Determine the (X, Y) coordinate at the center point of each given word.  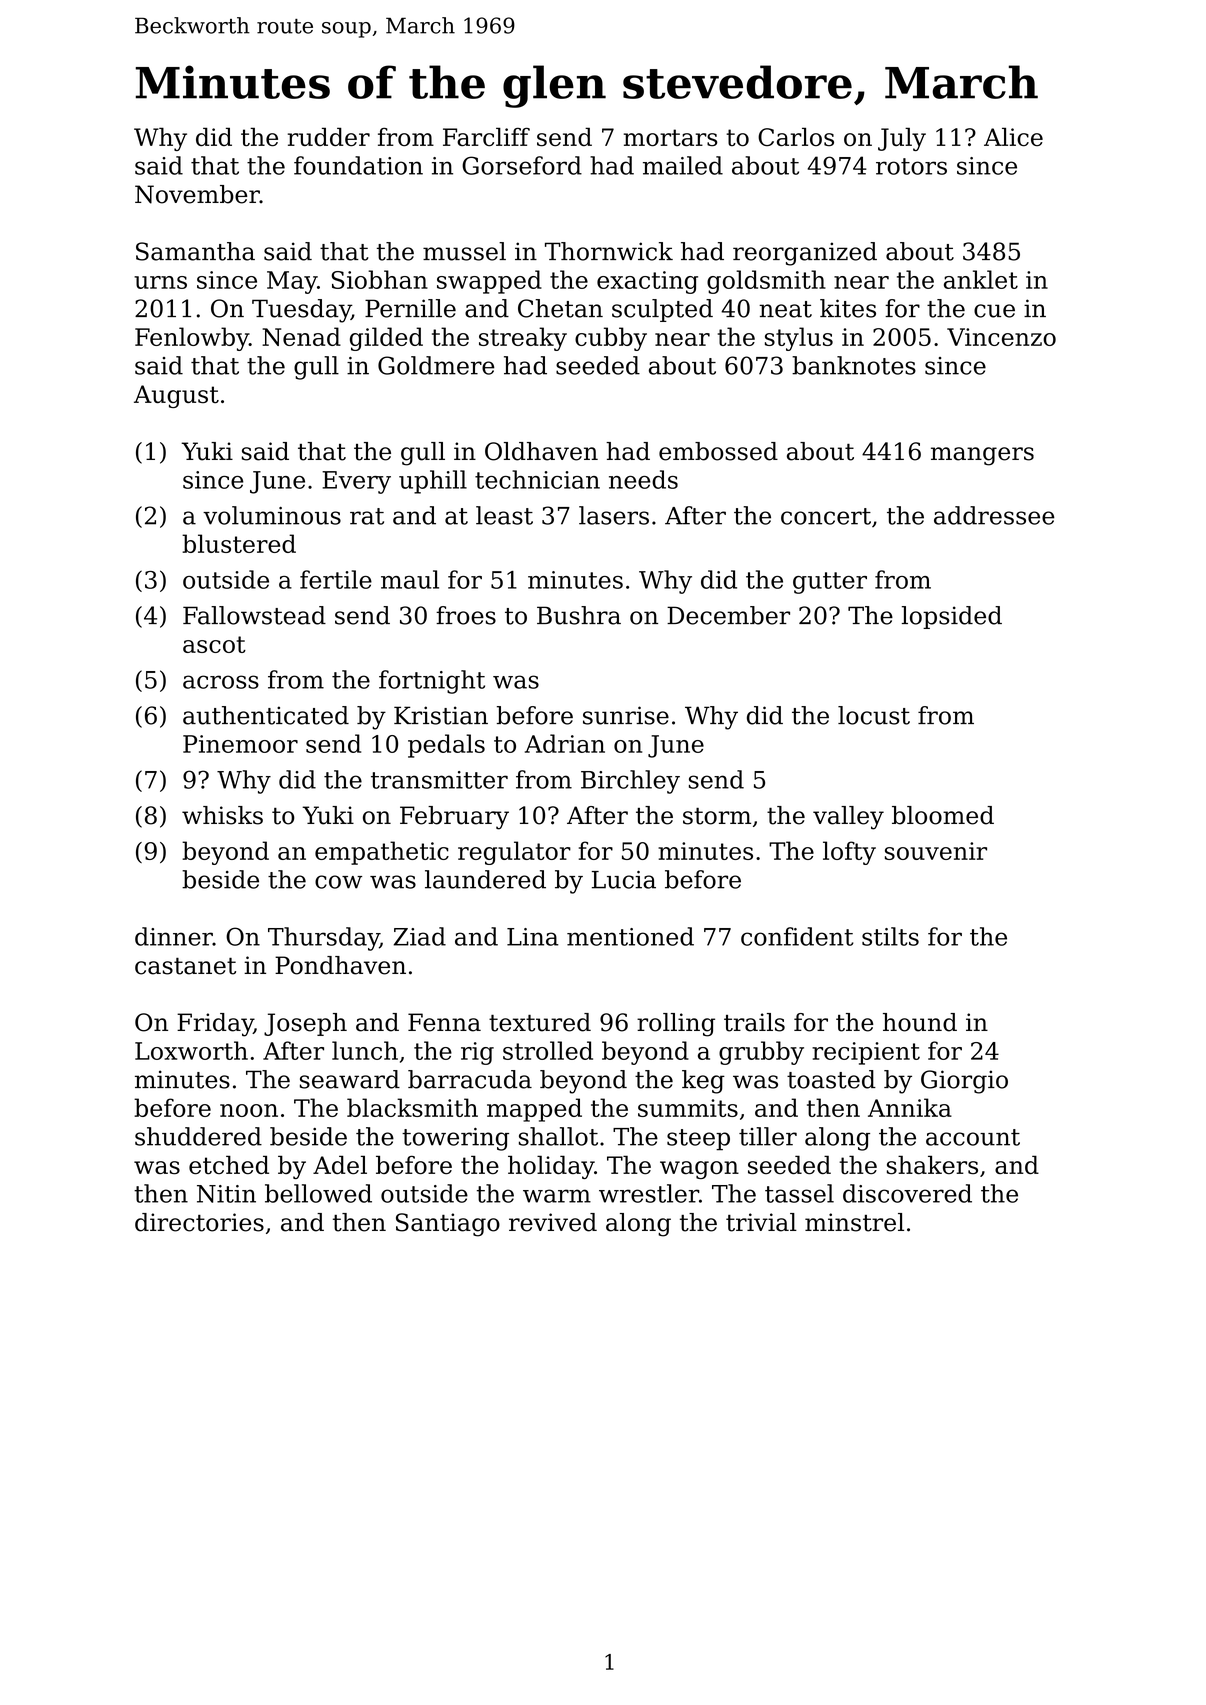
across (221, 682)
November (197, 194)
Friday (215, 1025)
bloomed (943, 815)
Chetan (560, 308)
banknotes (854, 365)
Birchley (630, 782)
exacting (647, 282)
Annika (910, 1107)
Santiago (448, 1225)
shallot (558, 1136)
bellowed (318, 1193)
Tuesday (301, 311)
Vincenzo (1001, 337)
